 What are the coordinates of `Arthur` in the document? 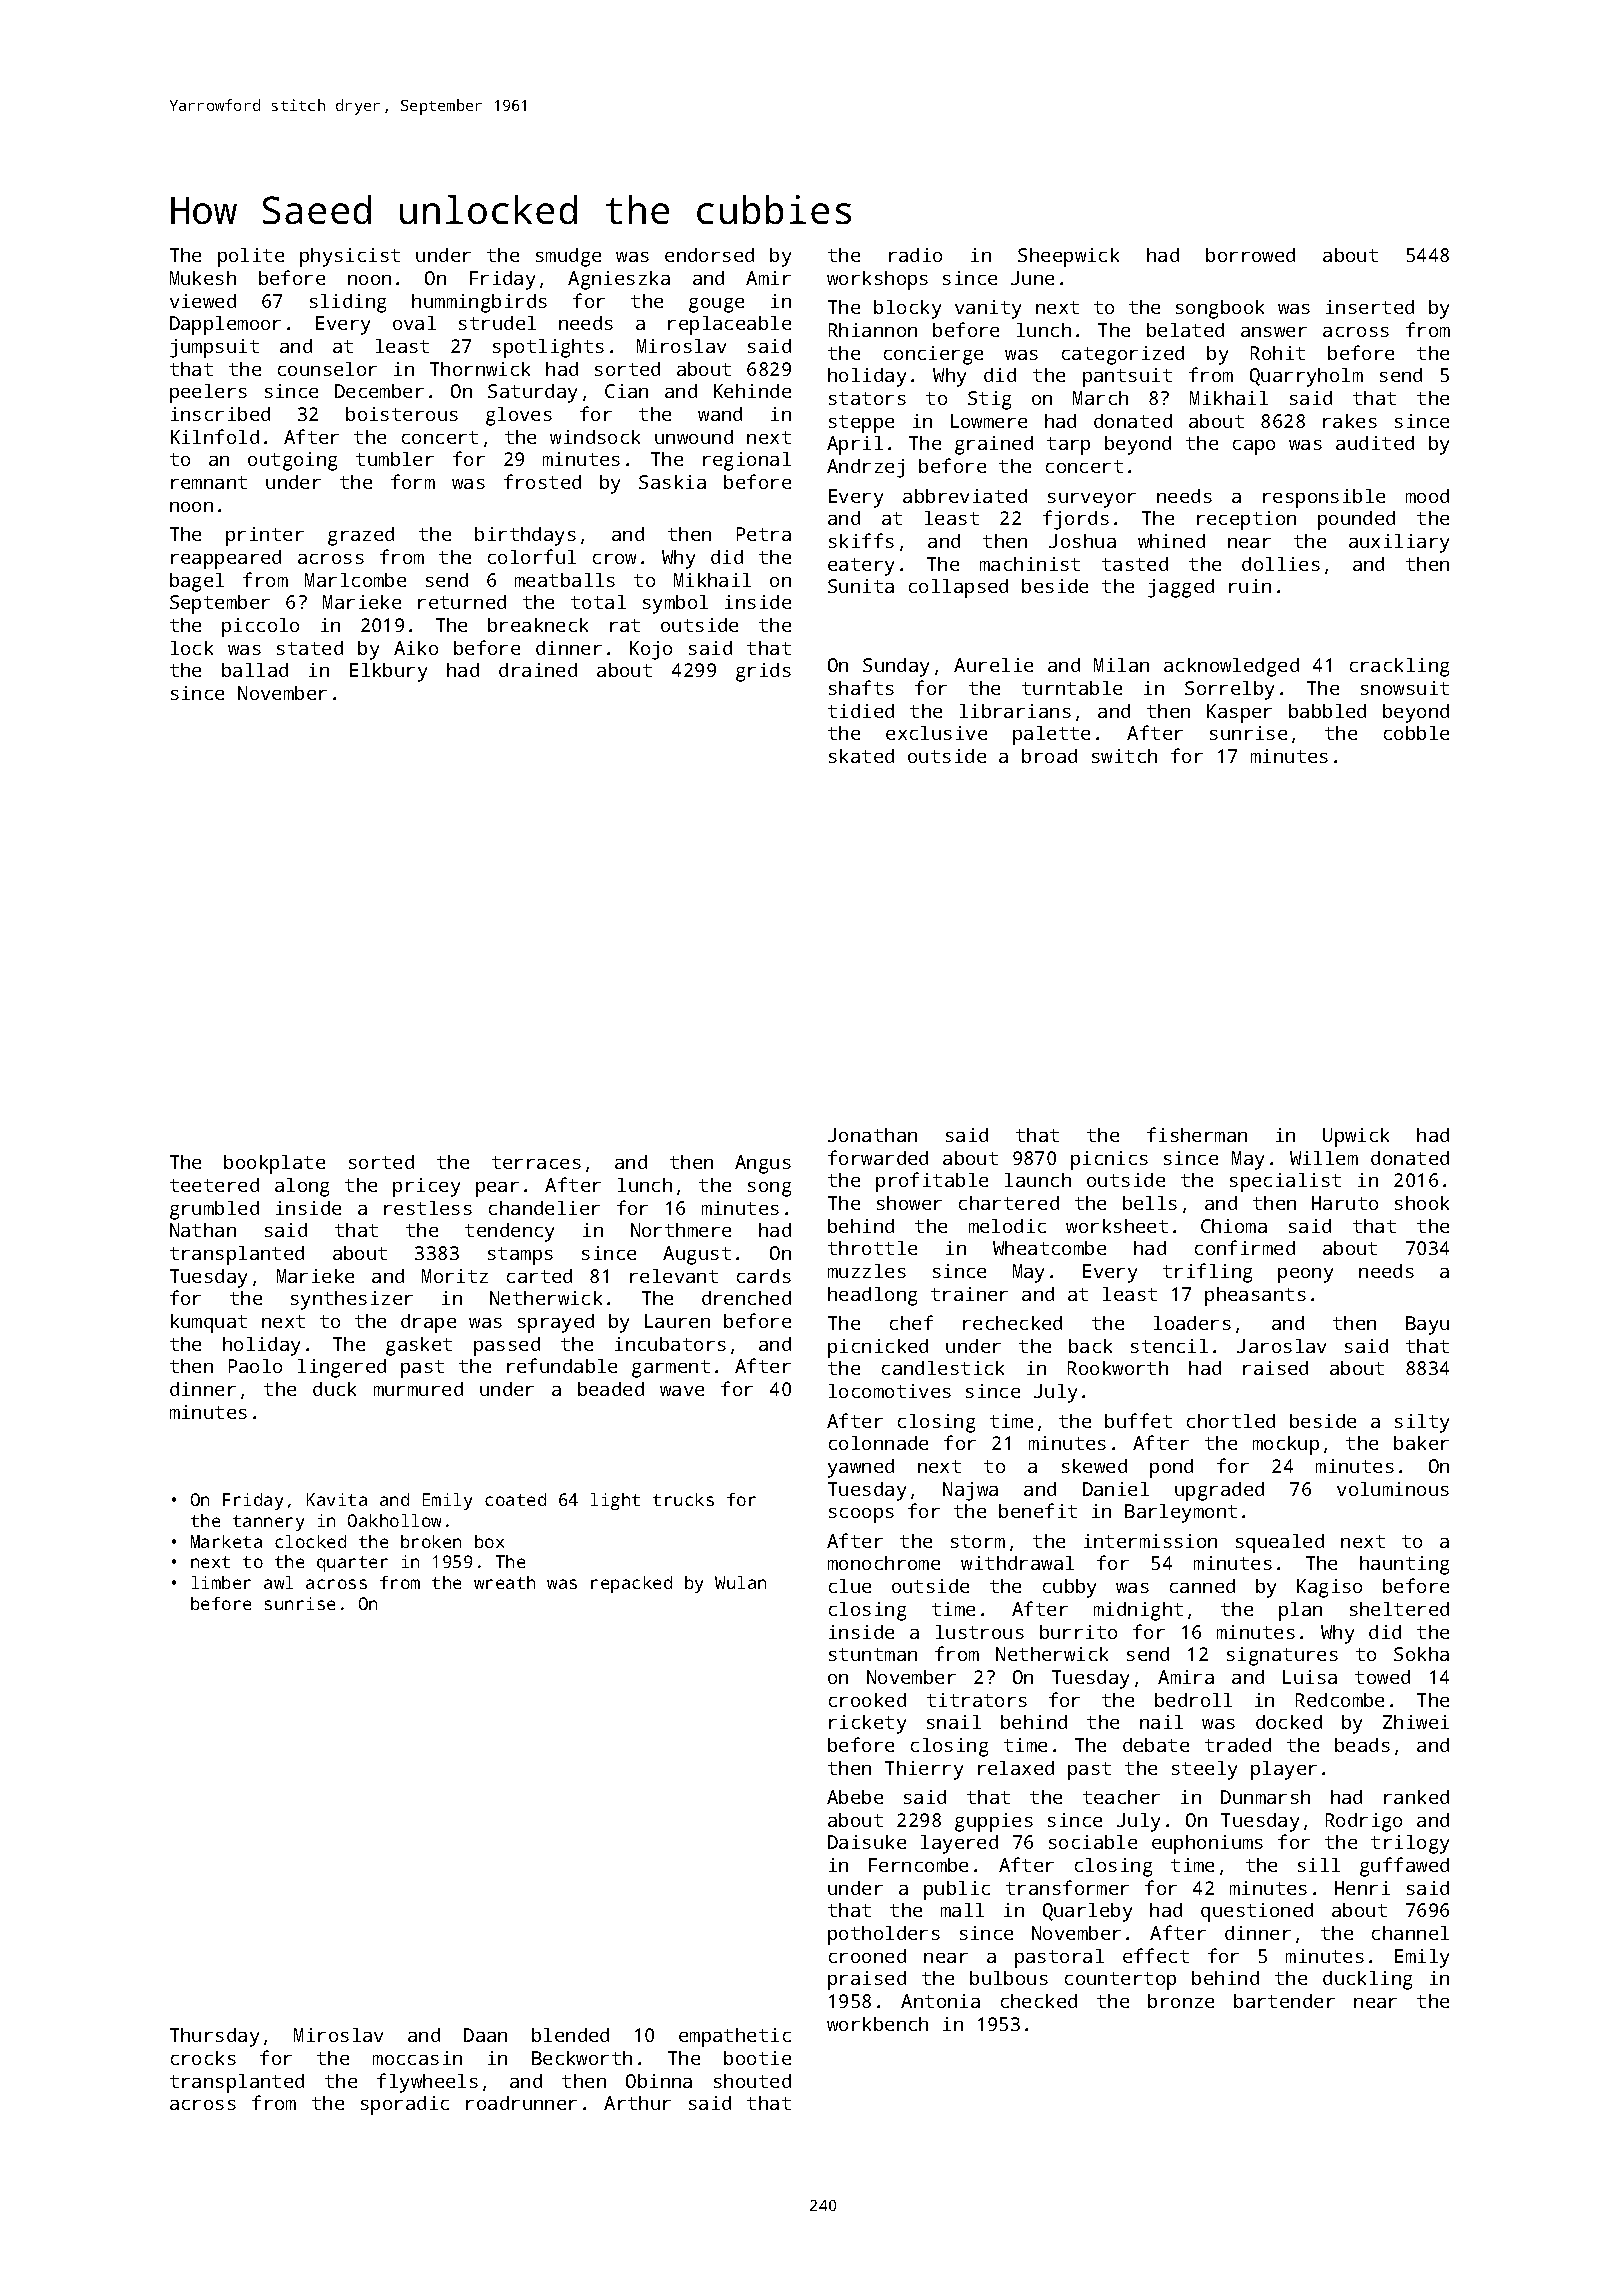 It's located at (637, 2103).
